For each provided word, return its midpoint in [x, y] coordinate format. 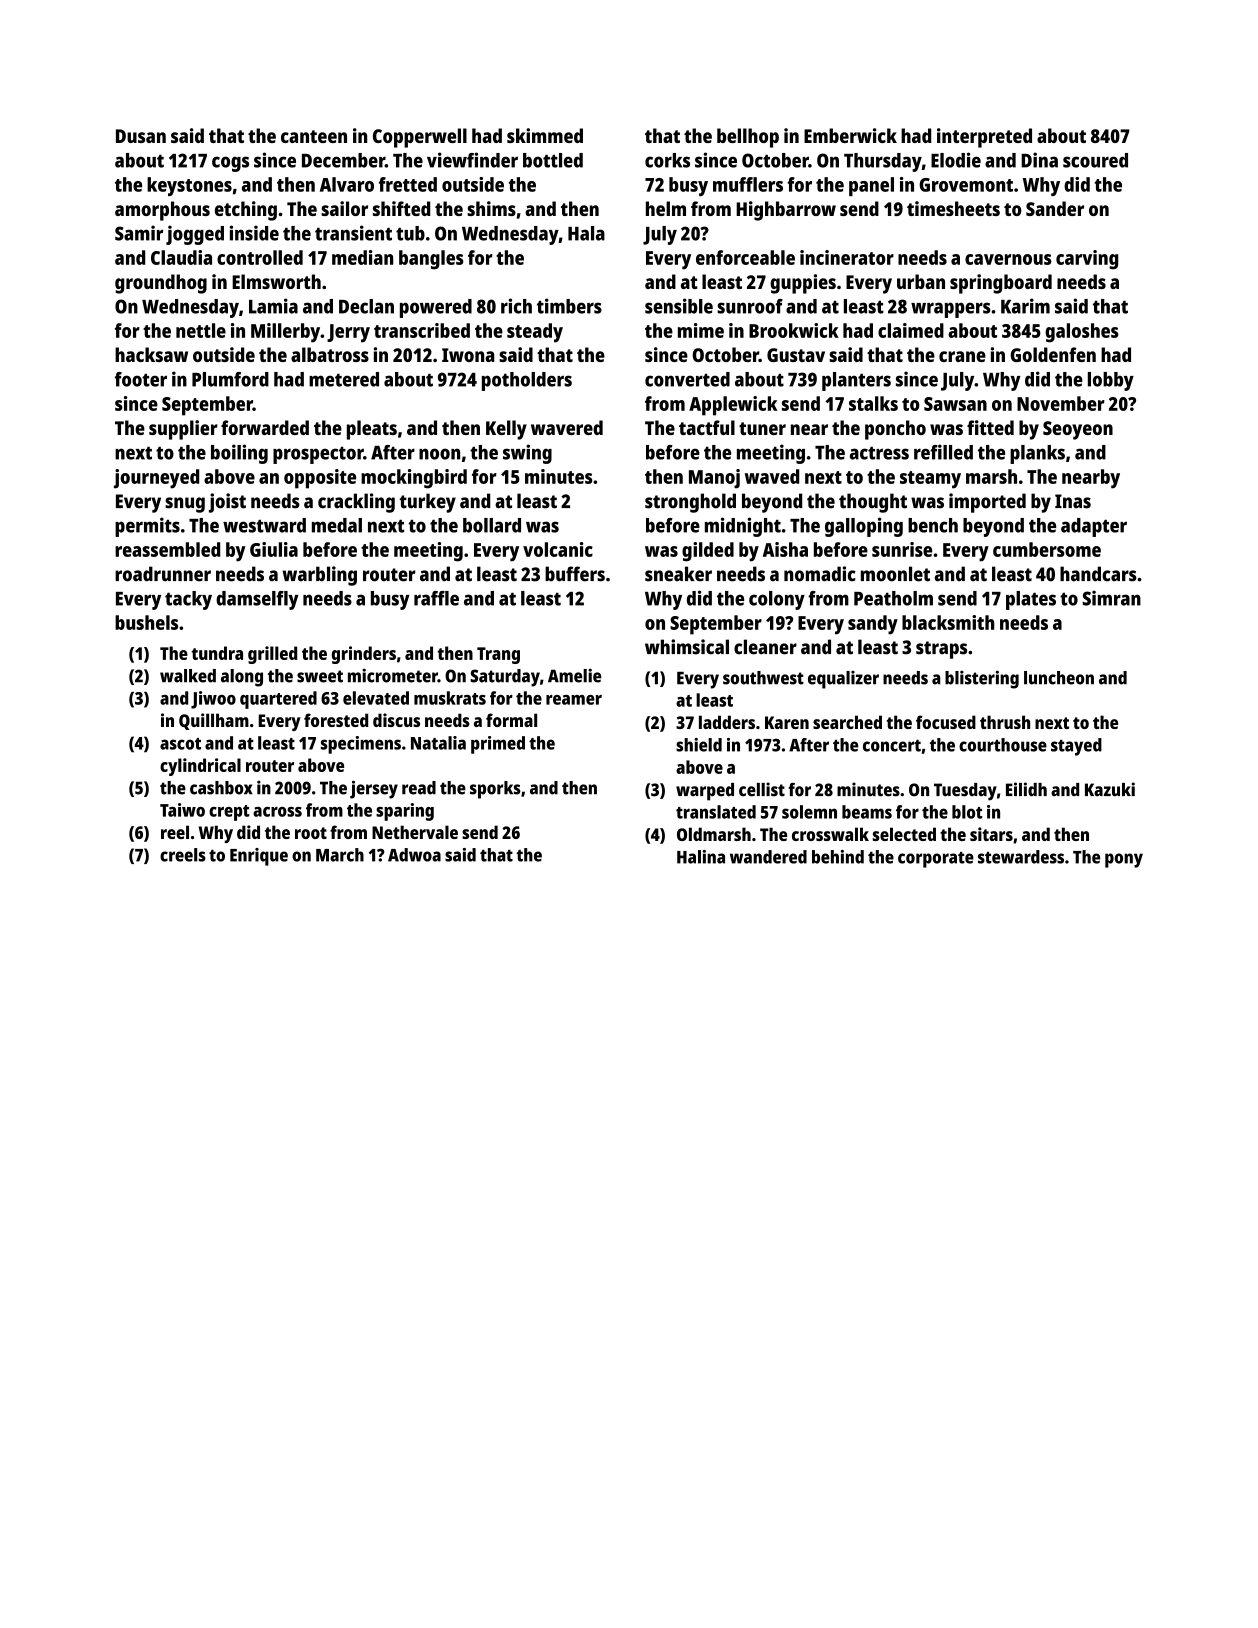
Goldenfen [1053, 354]
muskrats [450, 698]
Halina [701, 857]
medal [337, 525]
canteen [314, 136]
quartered [278, 700]
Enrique [259, 857]
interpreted [984, 138]
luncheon [1059, 678]
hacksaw [151, 354]
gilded [708, 552]
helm [666, 208]
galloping [864, 527]
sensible [679, 306]
